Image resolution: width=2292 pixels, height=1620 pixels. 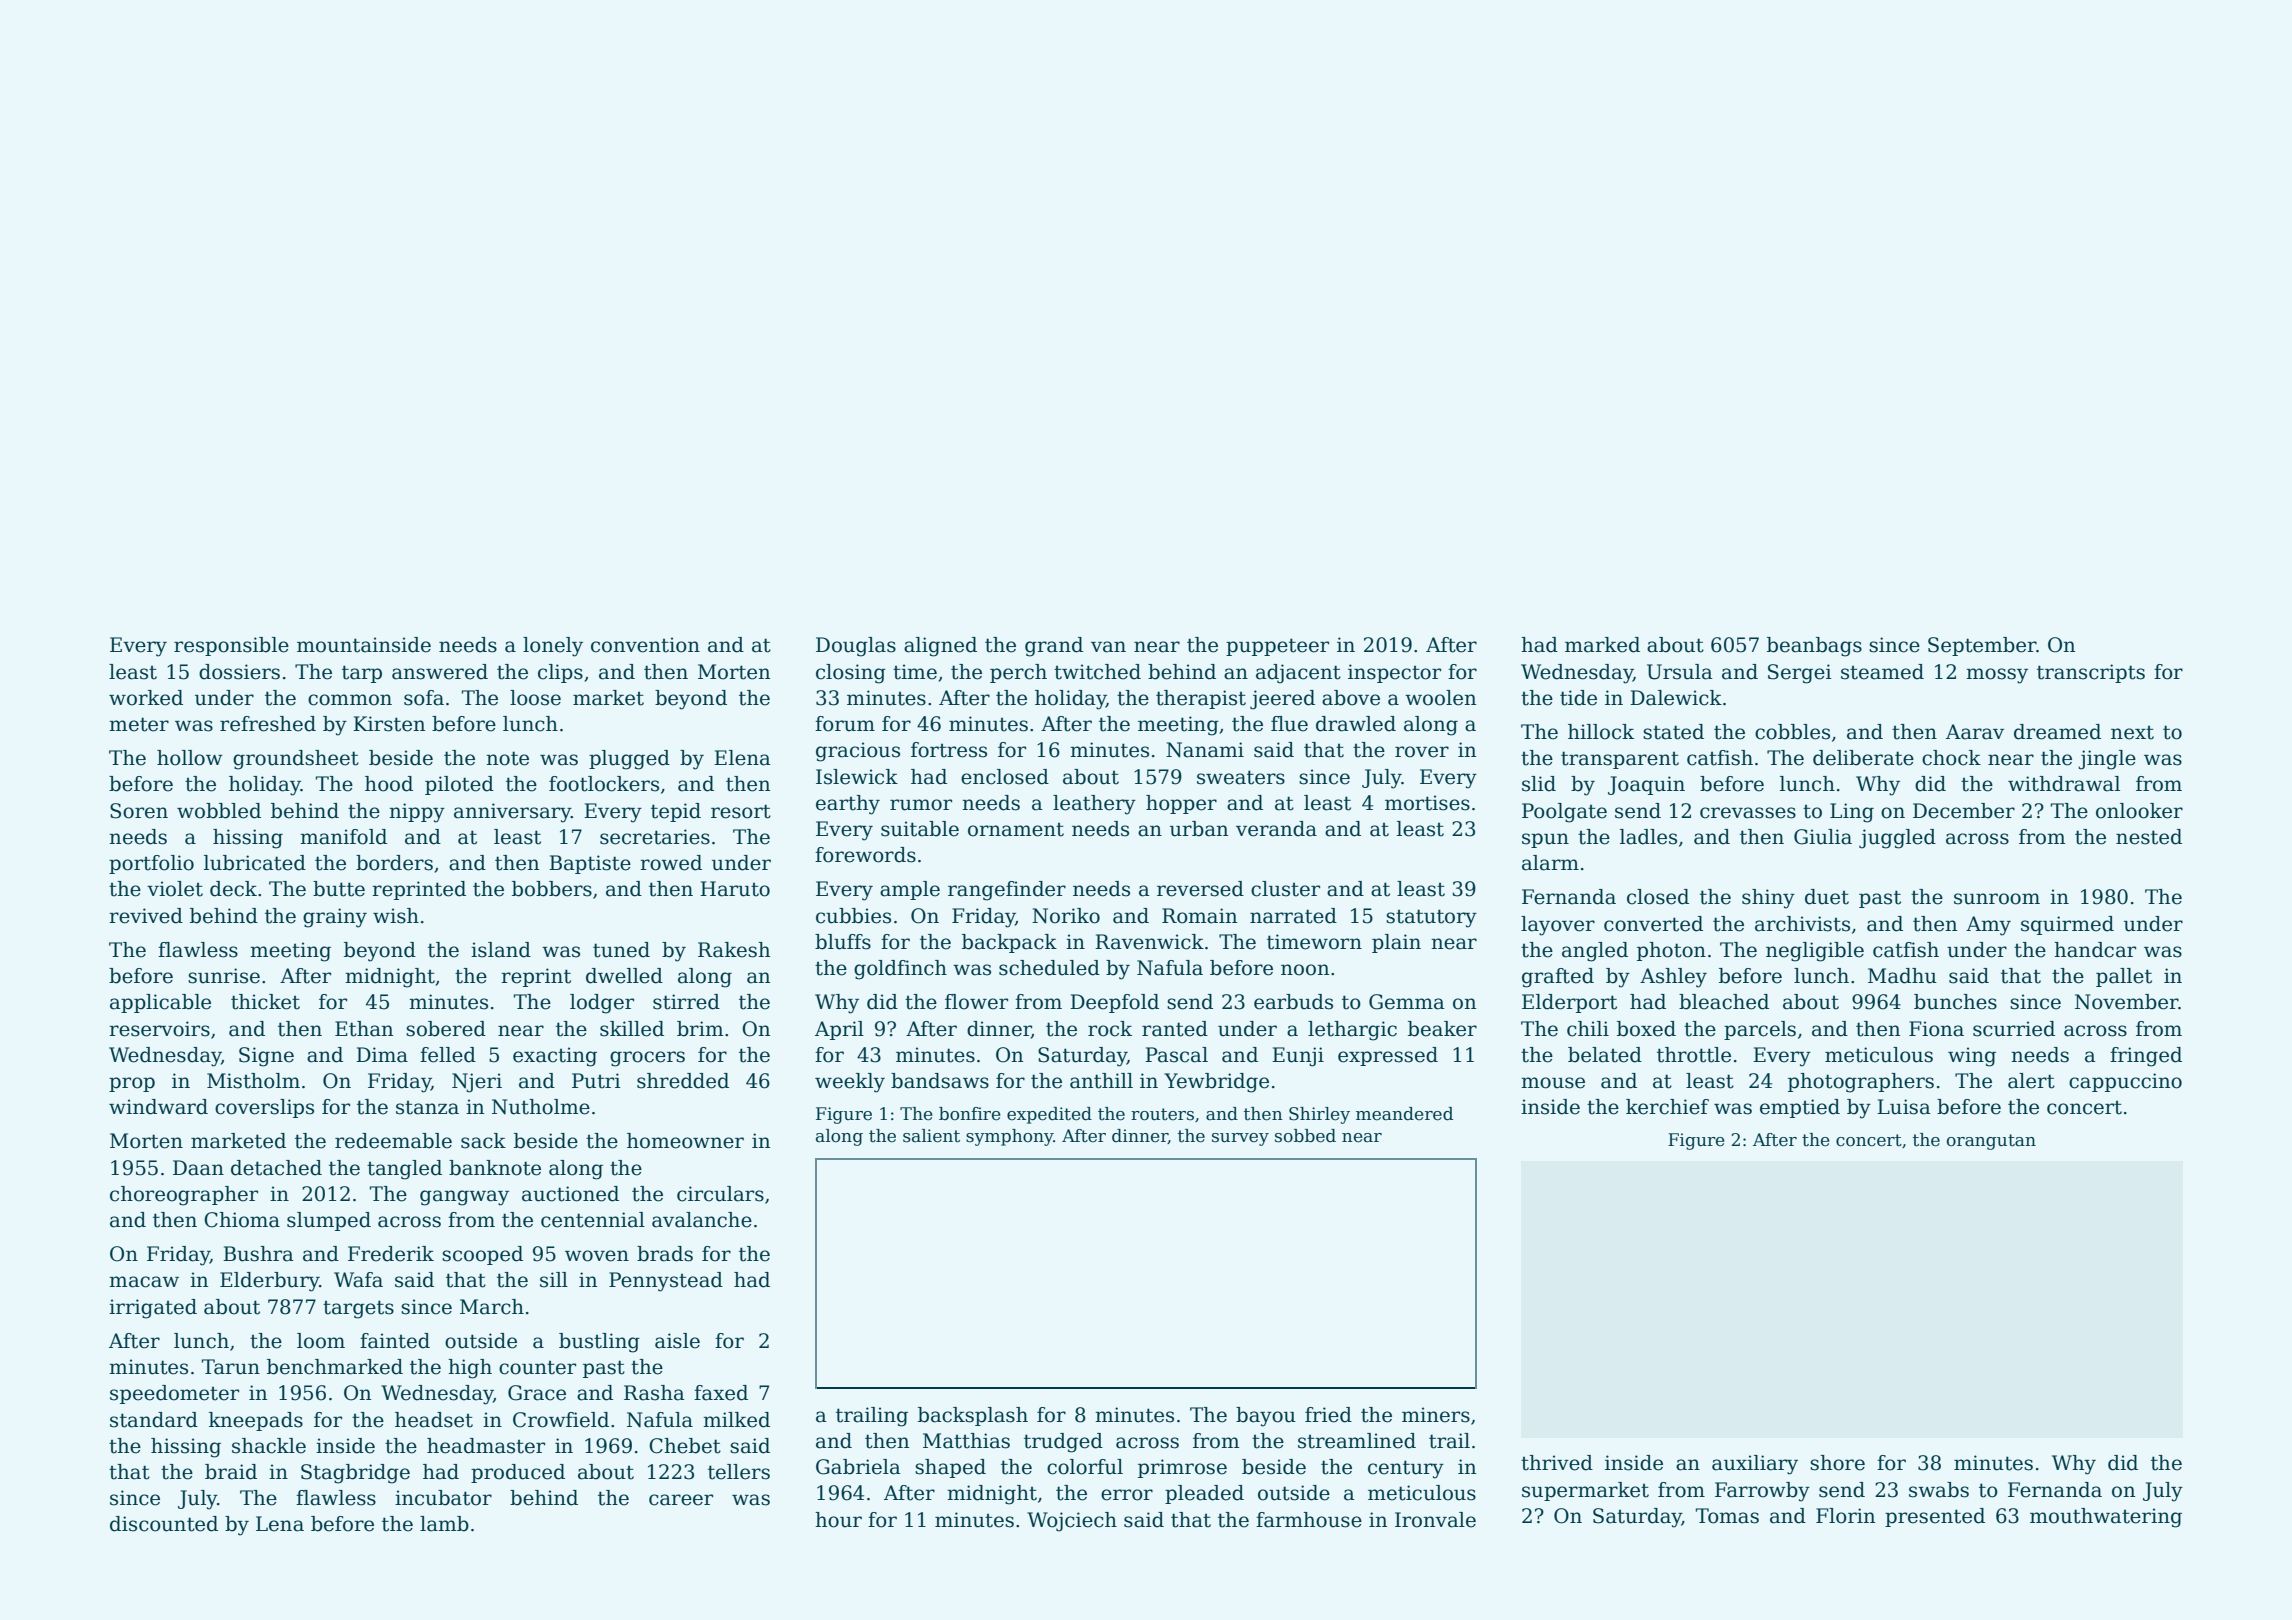 I want to click on twitched, so click(x=1097, y=672).
